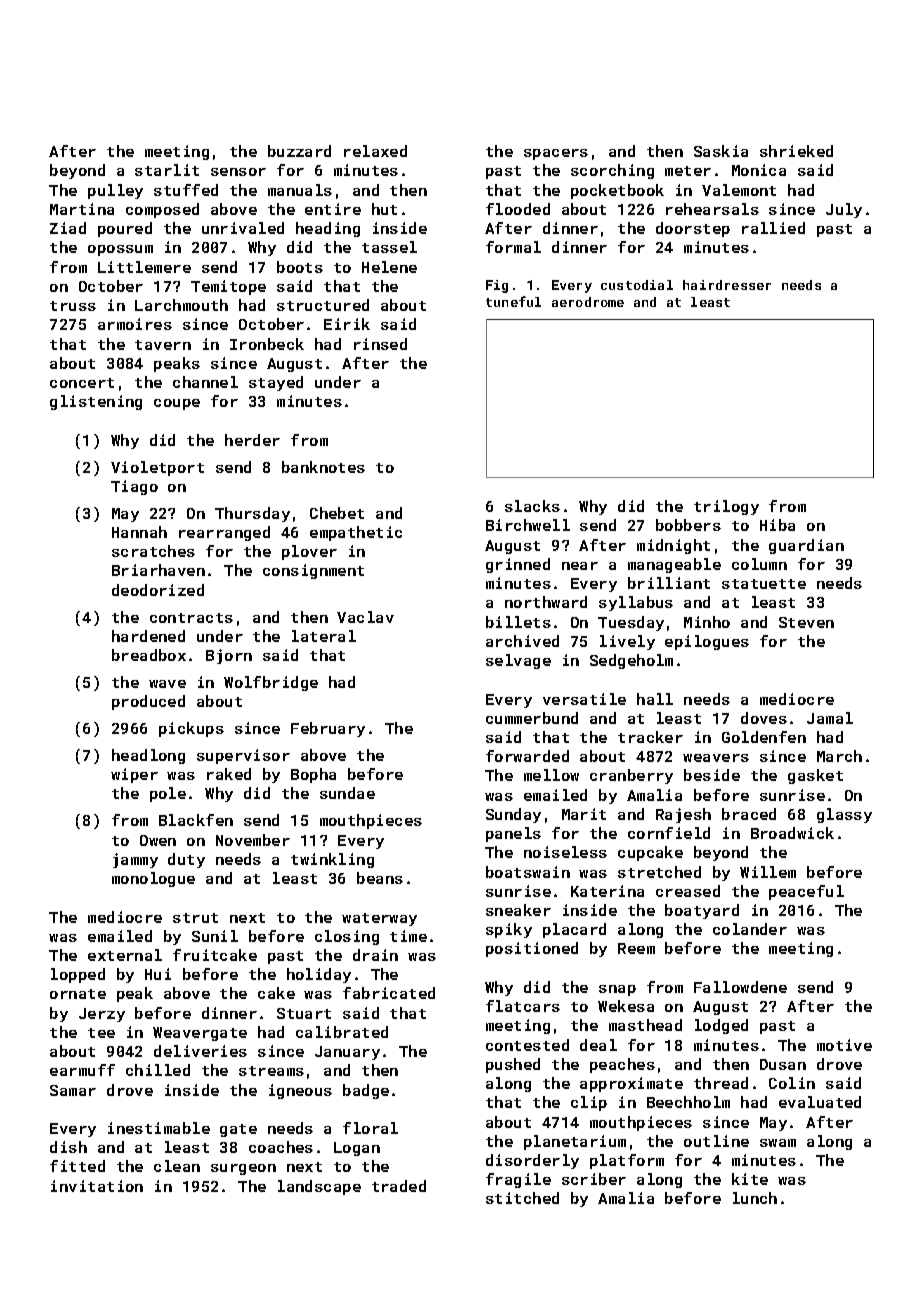 This screenshot has width=924, height=1314. I want to click on Vaclav, so click(365, 617).
